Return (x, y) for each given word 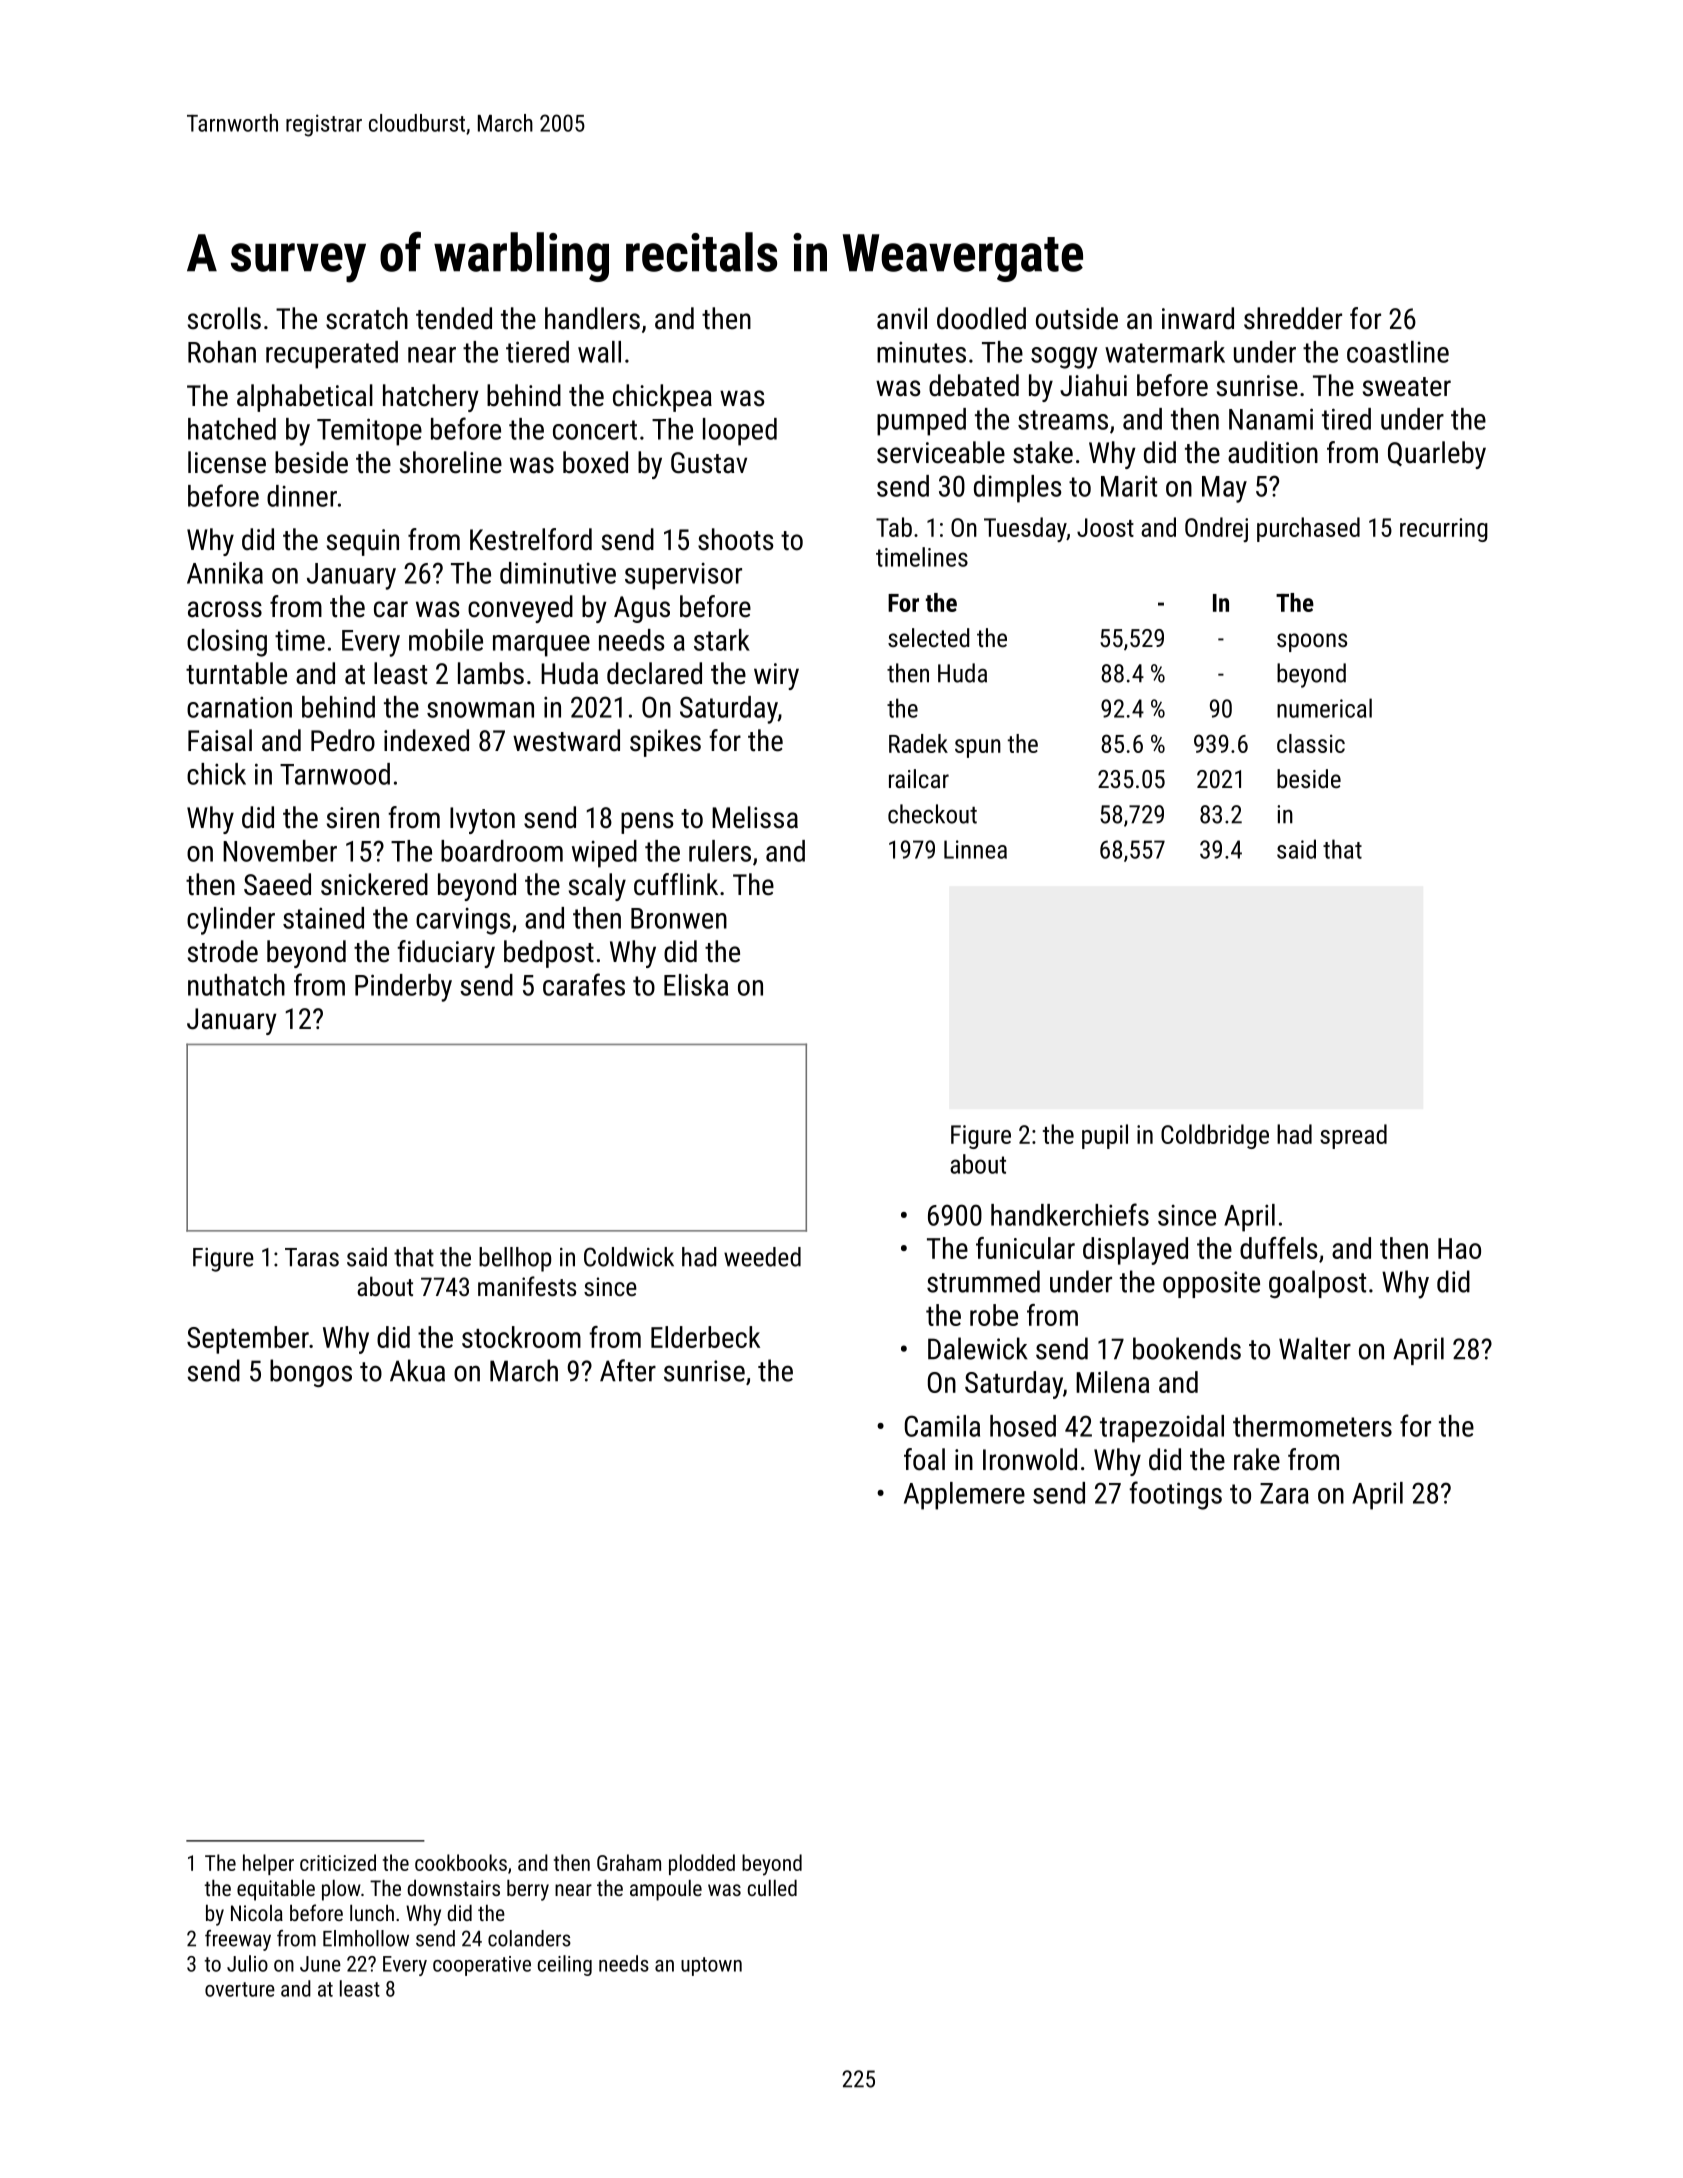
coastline (1398, 352)
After (628, 1370)
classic (1311, 743)
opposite (1211, 1284)
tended (454, 318)
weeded (762, 1257)
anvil (902, 318)
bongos (311, 1373)
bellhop (515, 1259)
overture (240, 1989)
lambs (491, 673)
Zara (1284, 1493)
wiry (776, 676)
